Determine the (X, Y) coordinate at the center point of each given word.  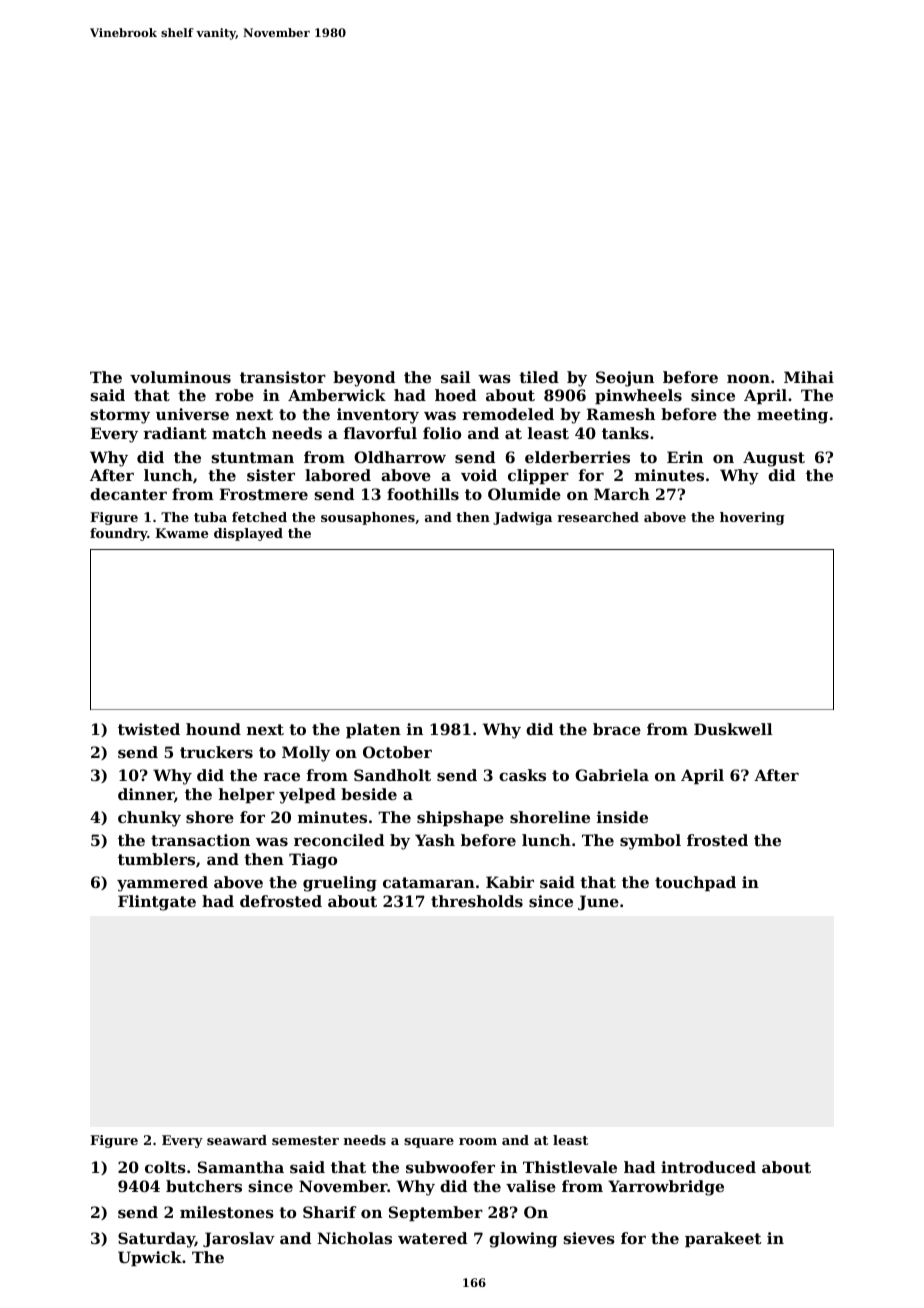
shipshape (460, 818)
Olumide (524, 494)
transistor (283, 377)
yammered (162, 884)
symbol (650, 842)
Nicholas (354, 1238)
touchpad (695, 883)
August (774, 459)
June (598, 902)
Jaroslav (239, 1239)
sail (455, 377)
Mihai (809, 377)
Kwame (181, 533)
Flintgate (157, 903)
